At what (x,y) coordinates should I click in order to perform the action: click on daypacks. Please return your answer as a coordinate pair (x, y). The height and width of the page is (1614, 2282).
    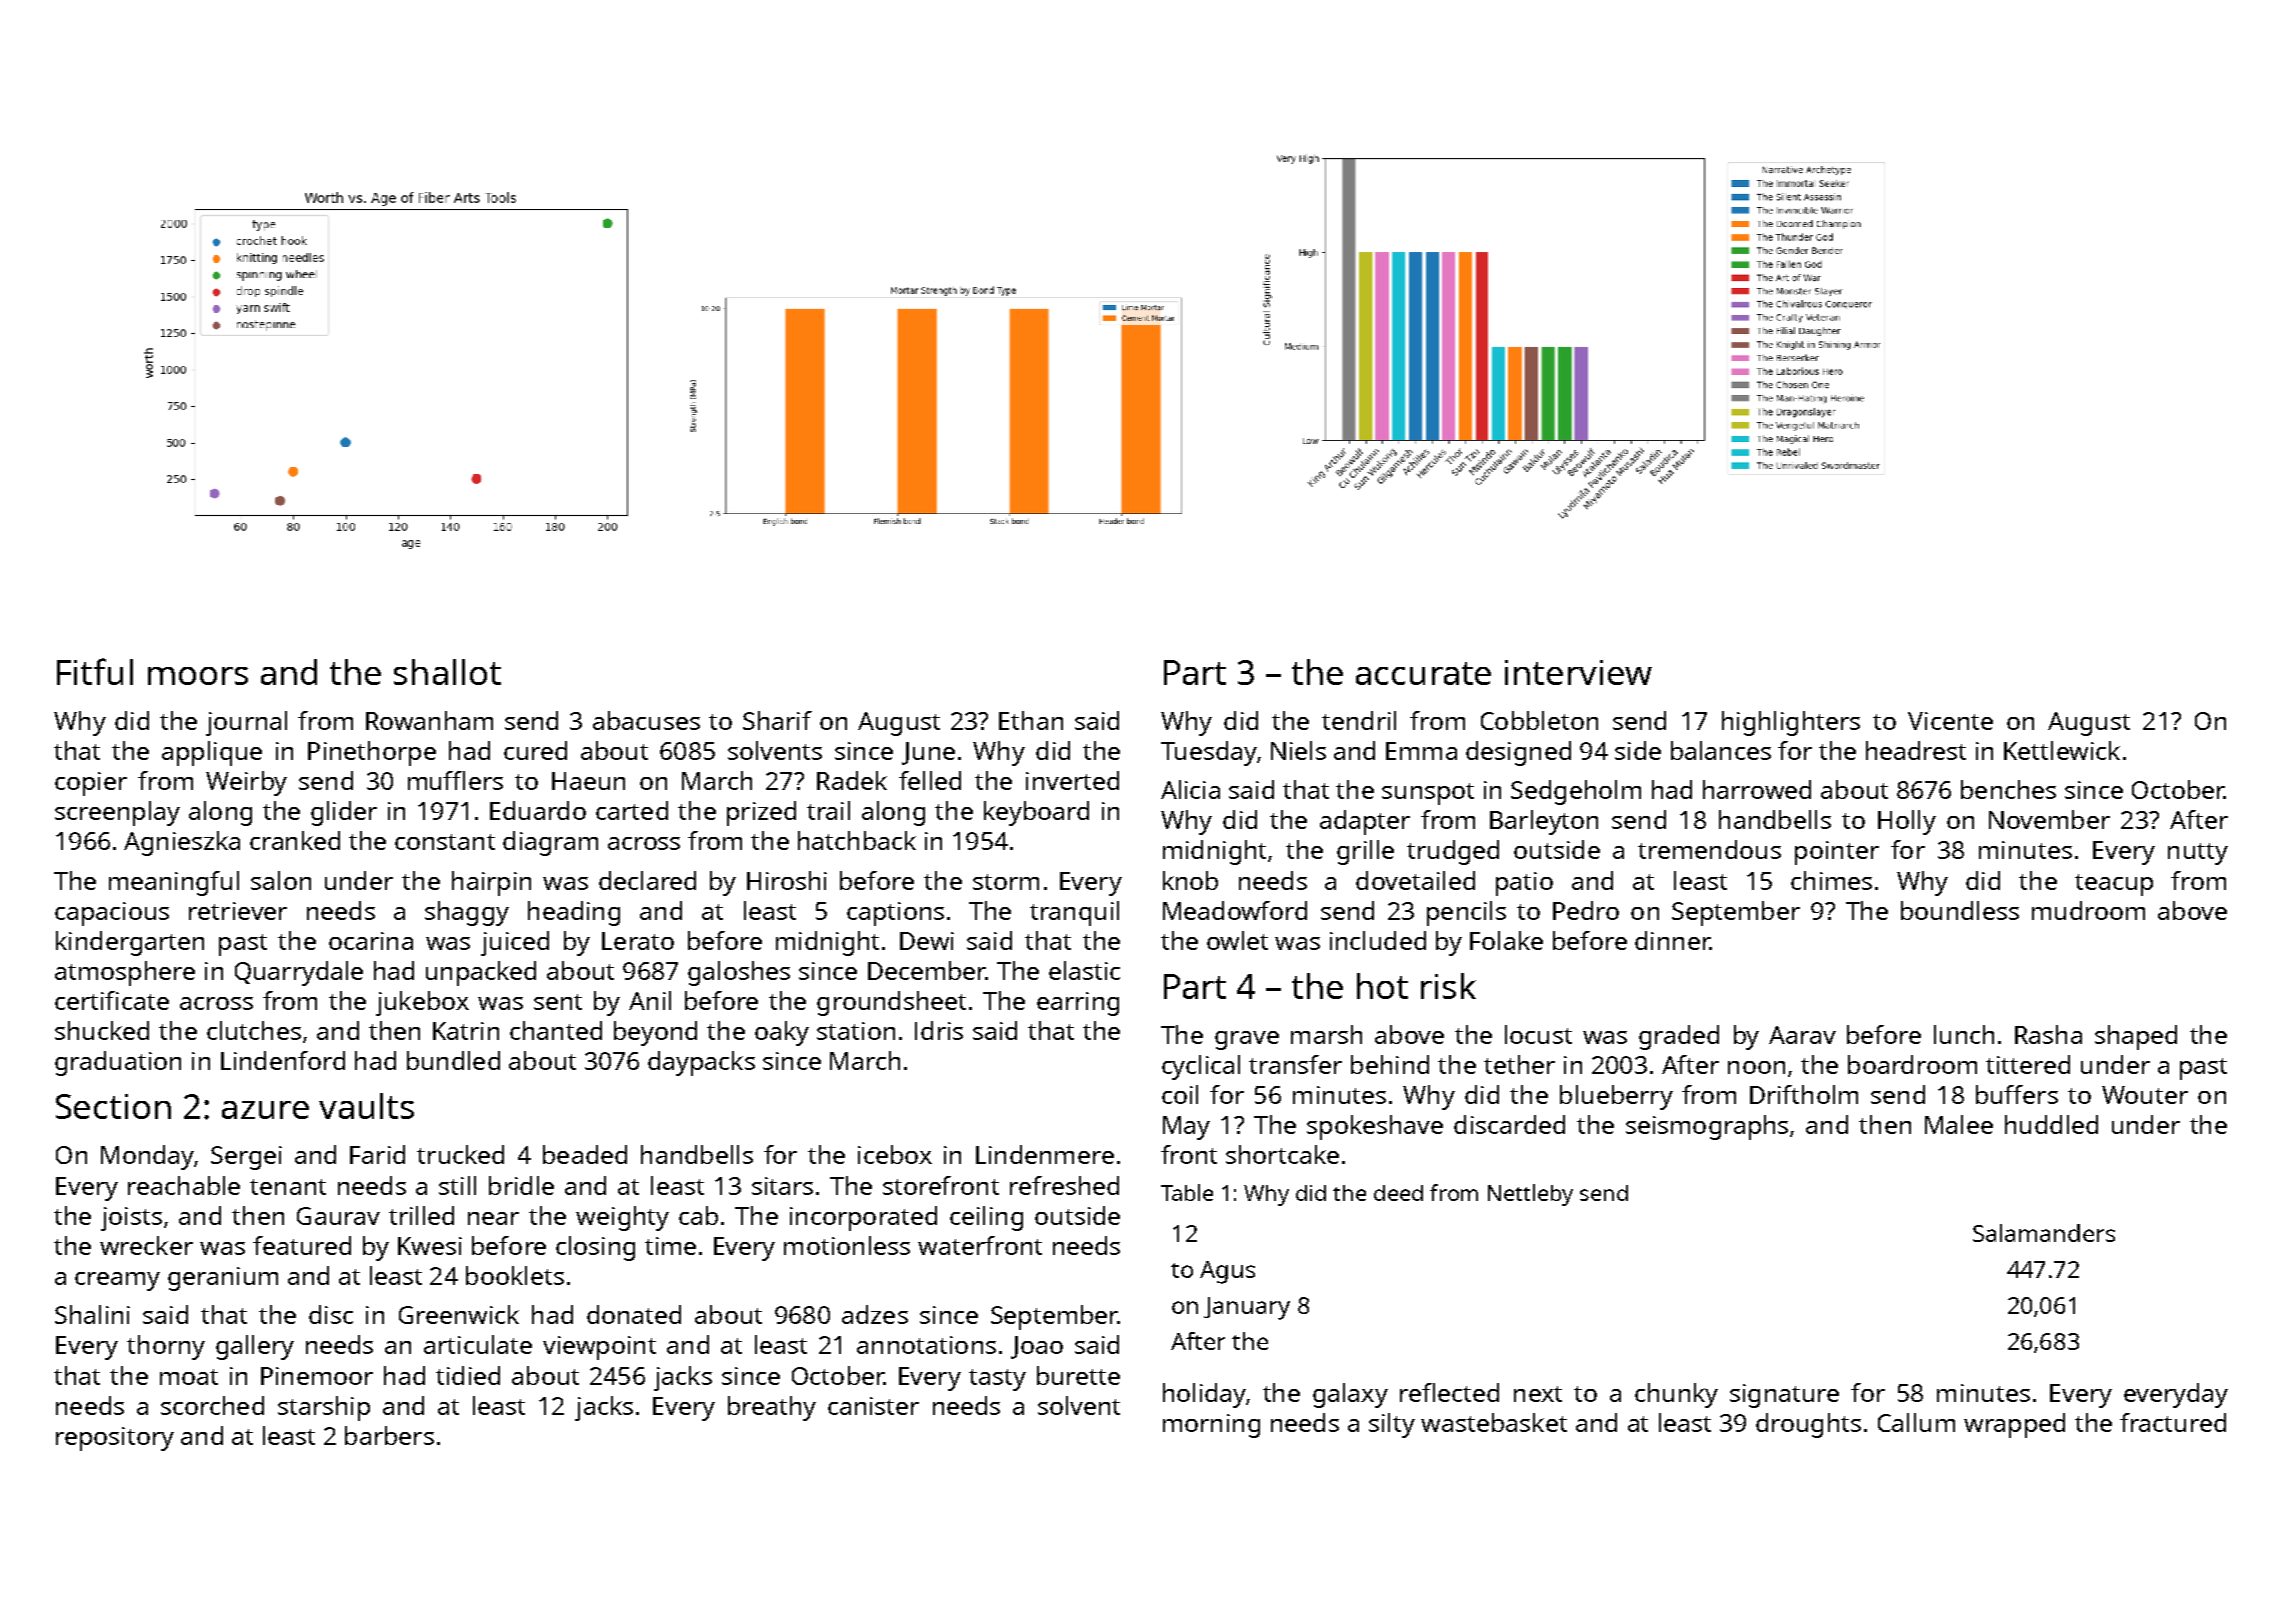
    Looking at the image, I should click on (701, 1063).
